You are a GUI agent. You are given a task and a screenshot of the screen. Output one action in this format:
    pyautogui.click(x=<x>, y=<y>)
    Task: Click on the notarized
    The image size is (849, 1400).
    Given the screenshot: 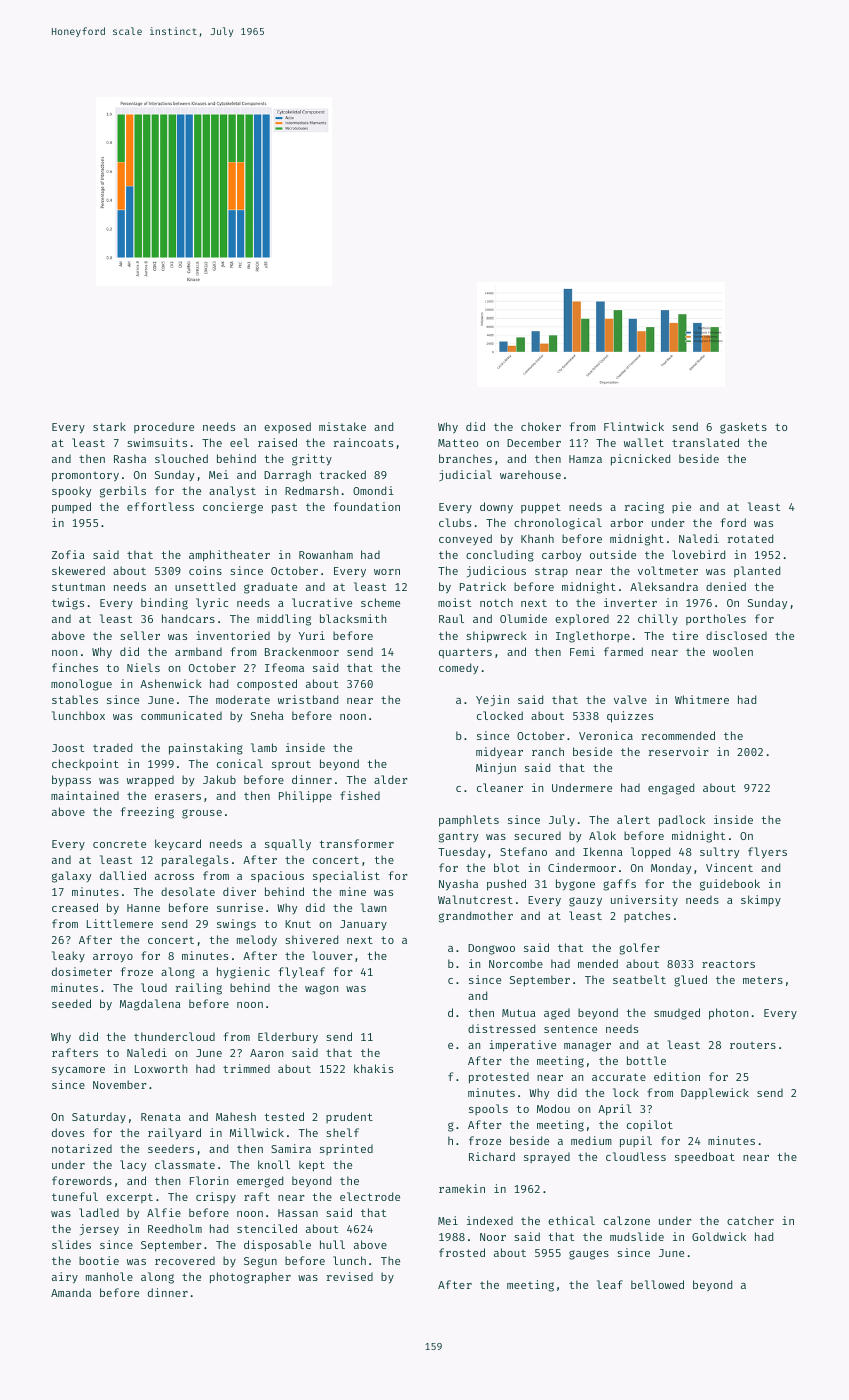 What is the action you would take?
    pyautogui.click(x=82, y=1148)
